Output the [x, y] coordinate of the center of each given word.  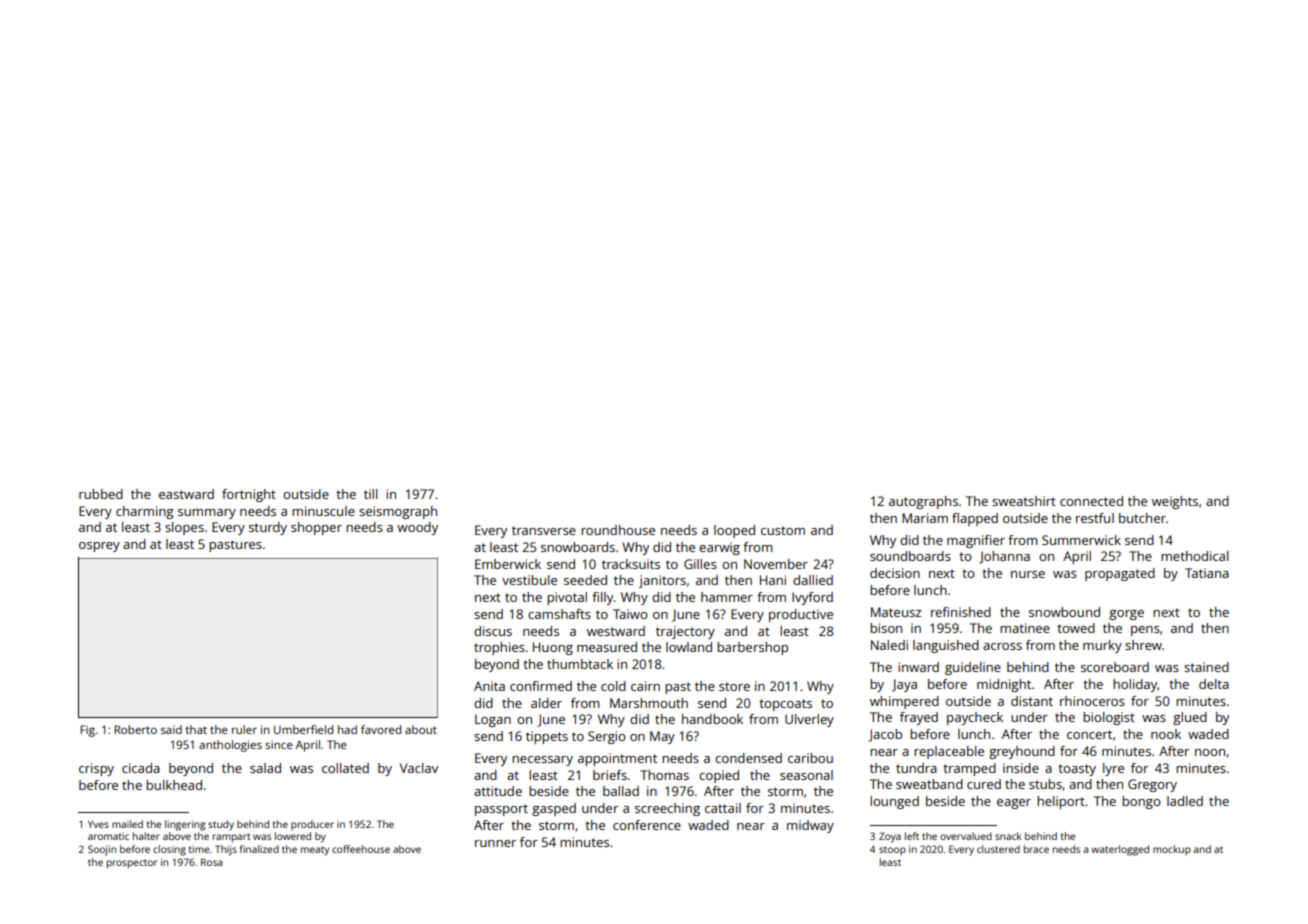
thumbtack [580, 664]
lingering [185, 825]
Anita [489, 686]
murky [1102, 646]
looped [734, 531]
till [371, 494]
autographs [923, 502]
